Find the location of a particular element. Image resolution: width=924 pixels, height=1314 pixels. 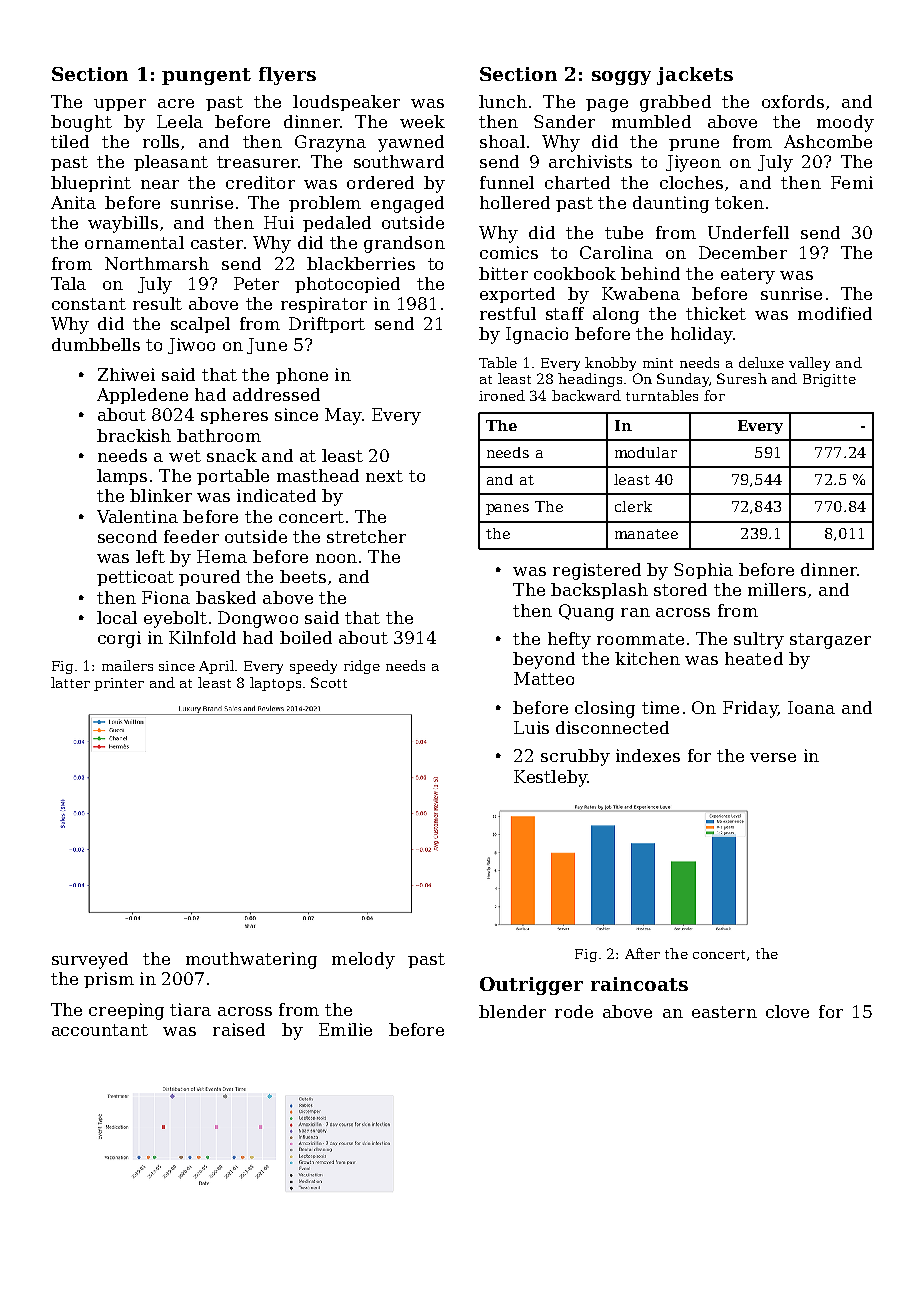

phone is located at coordinates (302, 376).
